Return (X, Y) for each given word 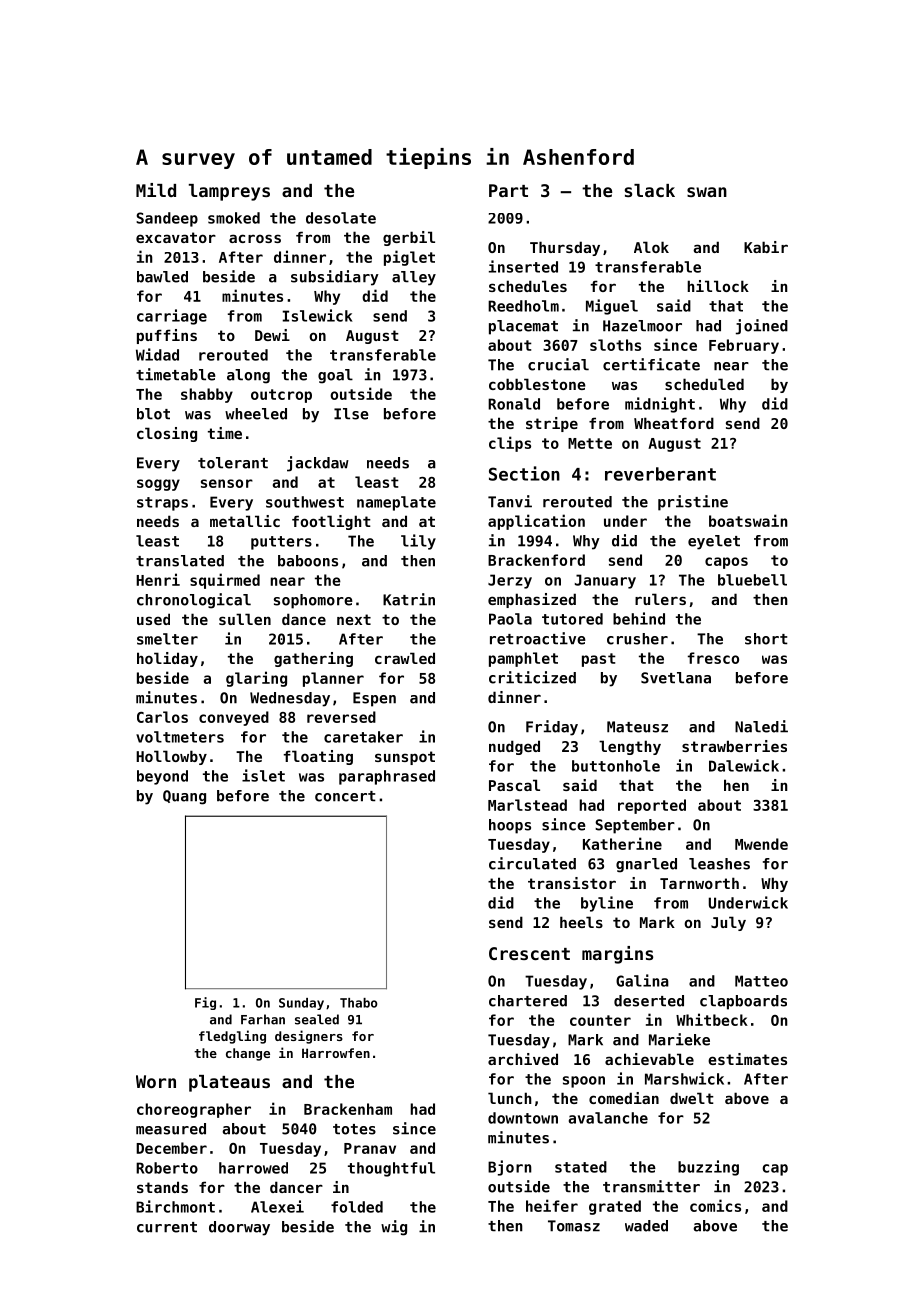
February (744, 346)
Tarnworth (699, 883)
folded (357, 1207)
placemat (523, 327)
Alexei (277, 1206)
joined (762, 327)
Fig (205, 1003)
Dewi (272, 335)
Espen (374, 699)
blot (153, 414)
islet (263, 775)
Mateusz (637, 727)
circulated (532, 863)
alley (414, 278)
